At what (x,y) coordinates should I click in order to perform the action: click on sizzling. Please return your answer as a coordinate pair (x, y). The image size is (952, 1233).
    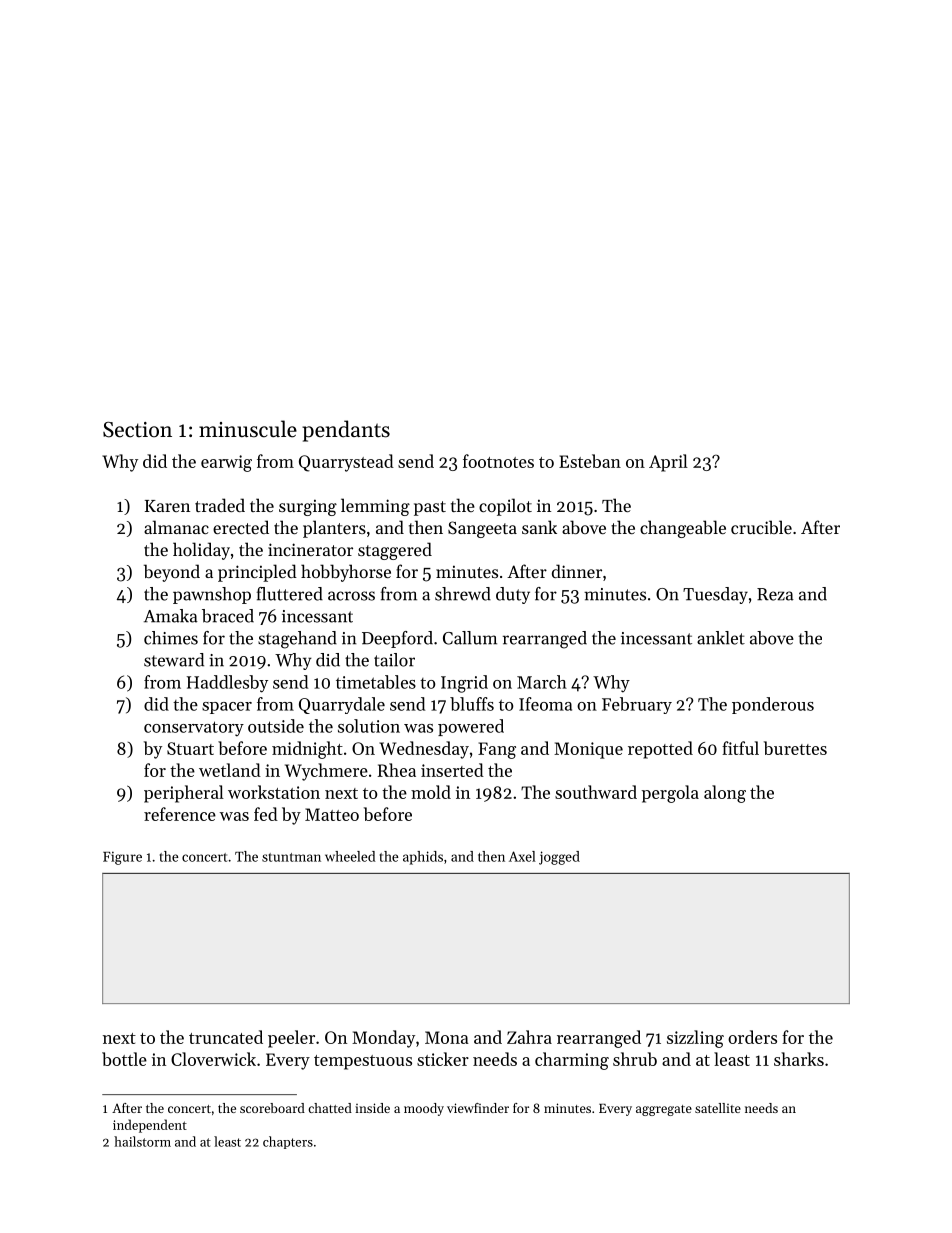
    Looking at the image, I should click on (695, 1039).
